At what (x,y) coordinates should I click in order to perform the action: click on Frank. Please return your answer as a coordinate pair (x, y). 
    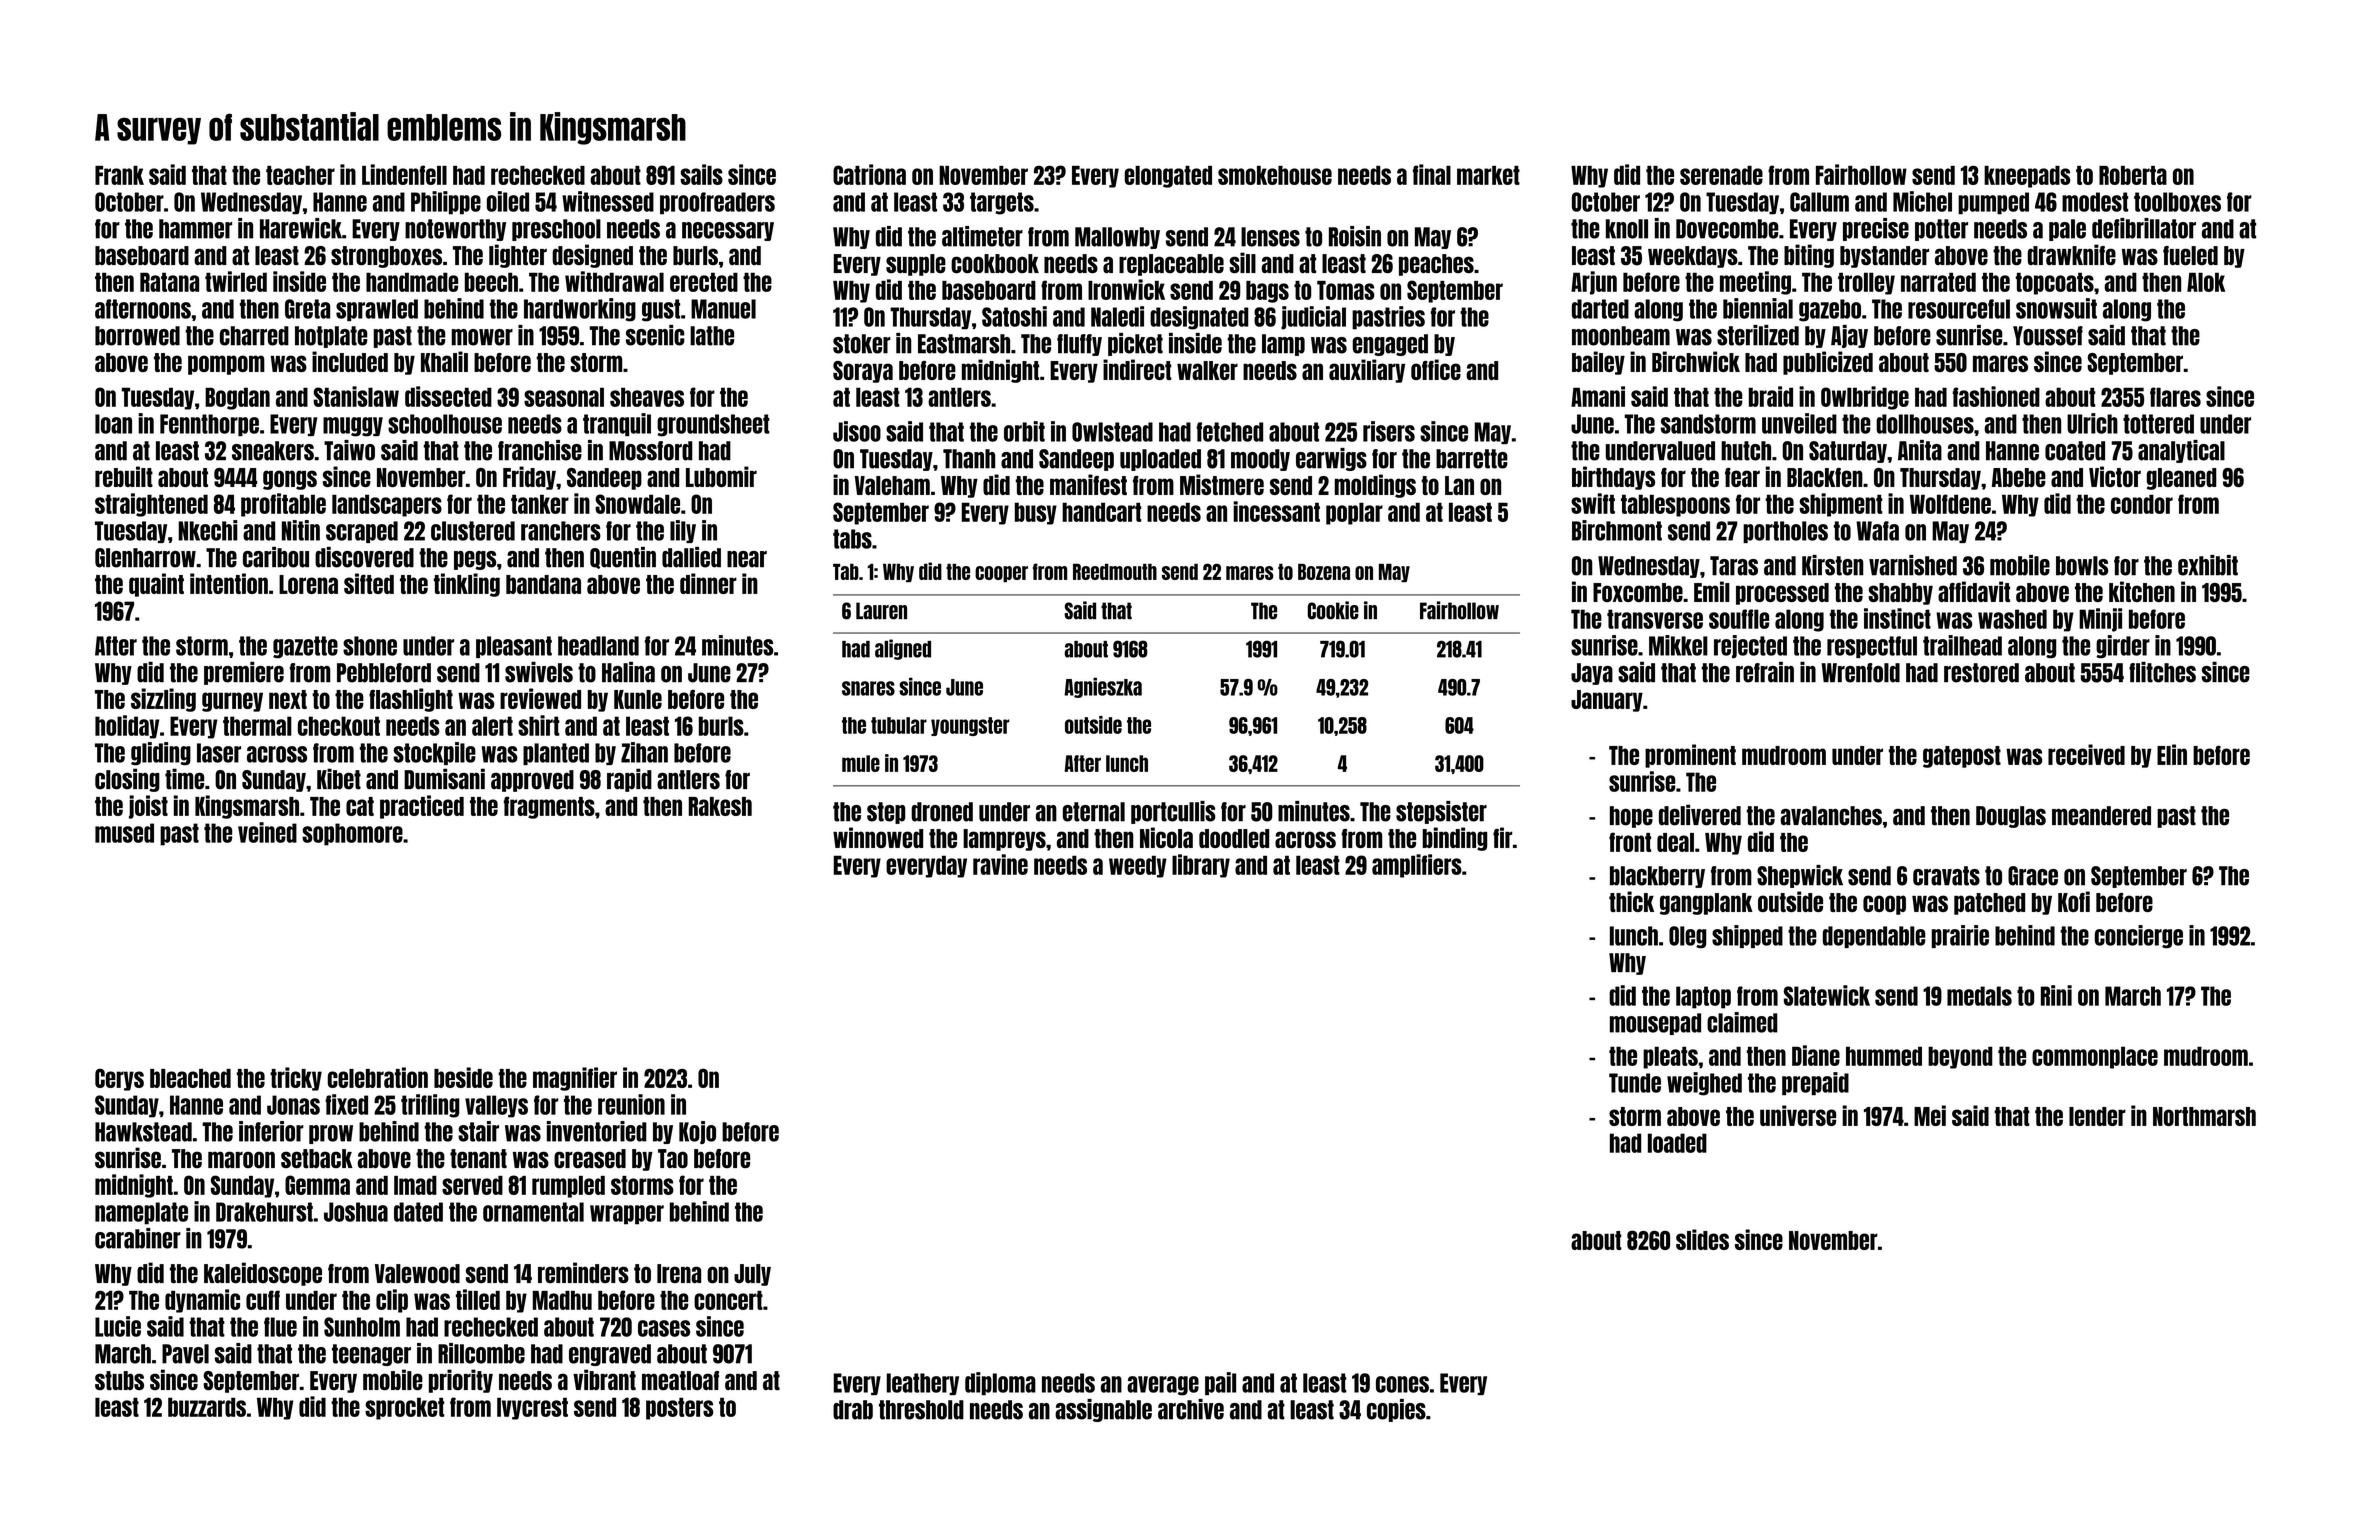
    Looking at the image, I should click on (119, 175).
